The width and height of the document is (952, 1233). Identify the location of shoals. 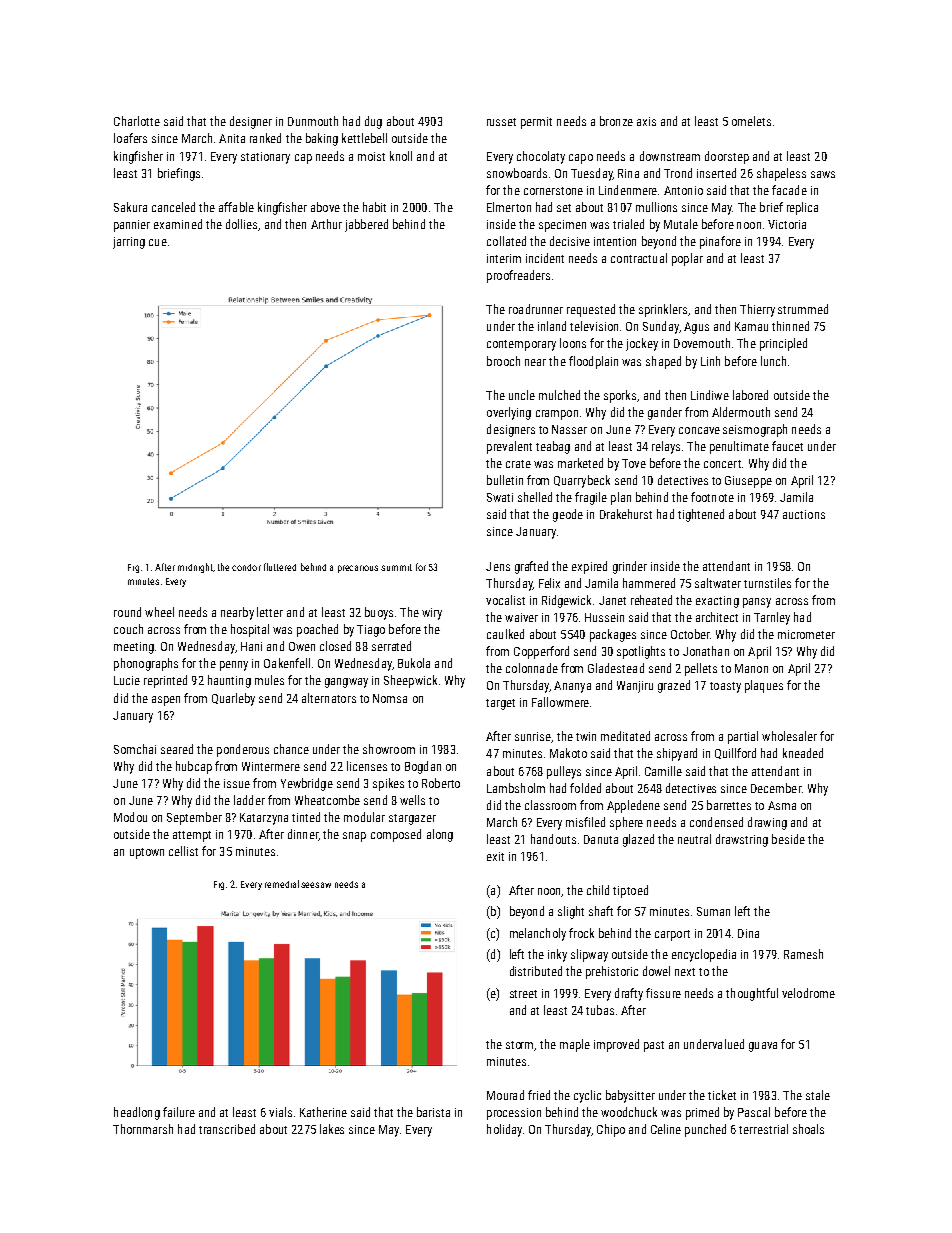
(808, 1129).
